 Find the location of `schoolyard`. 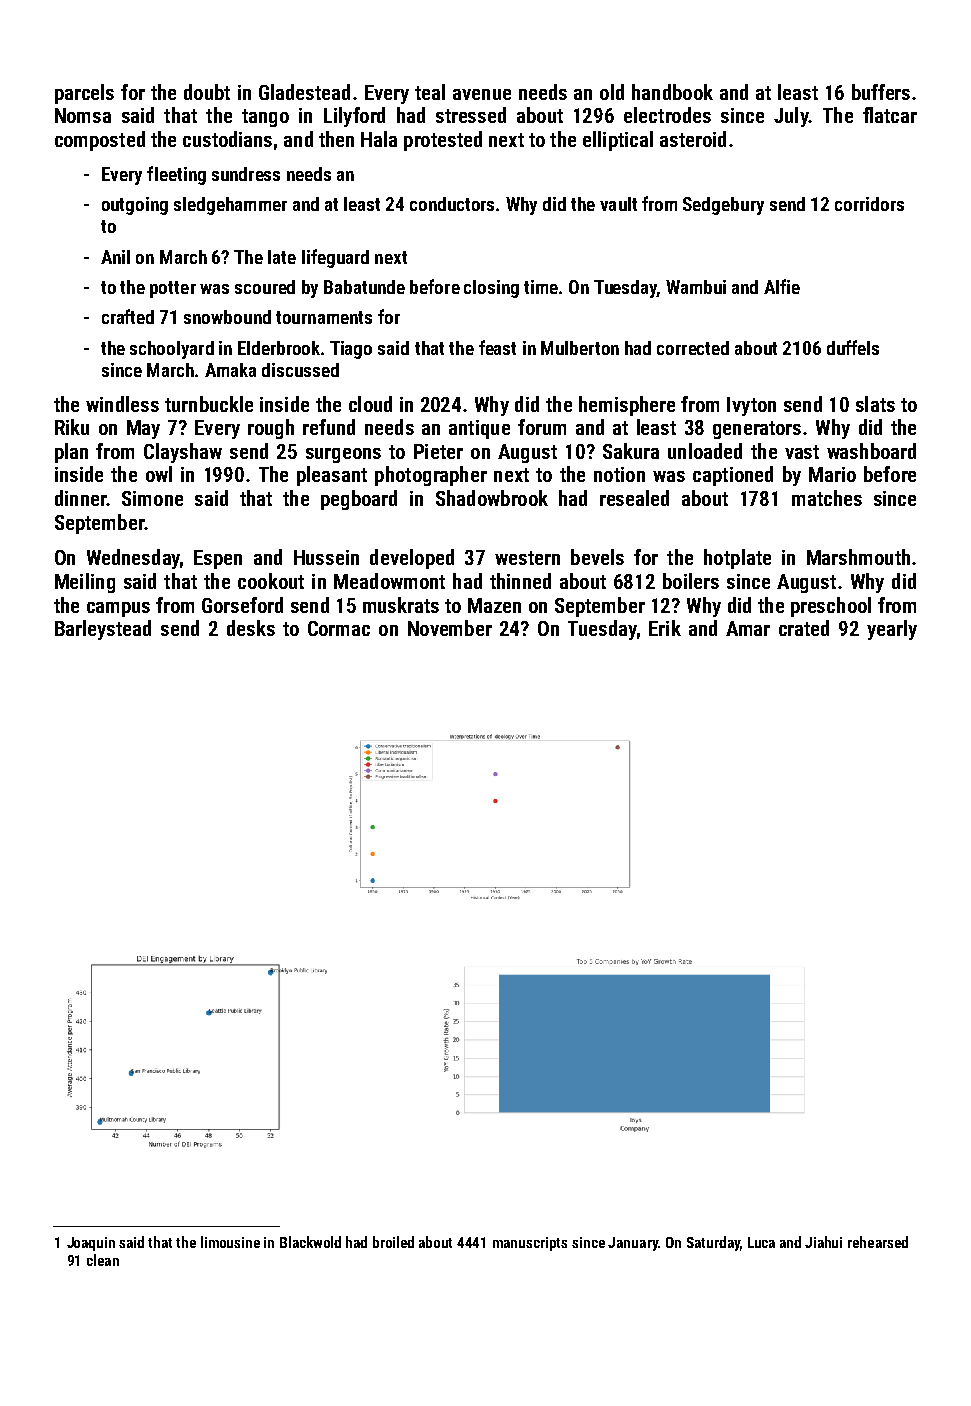

schoolyard is located at coordinates (172, 350).
